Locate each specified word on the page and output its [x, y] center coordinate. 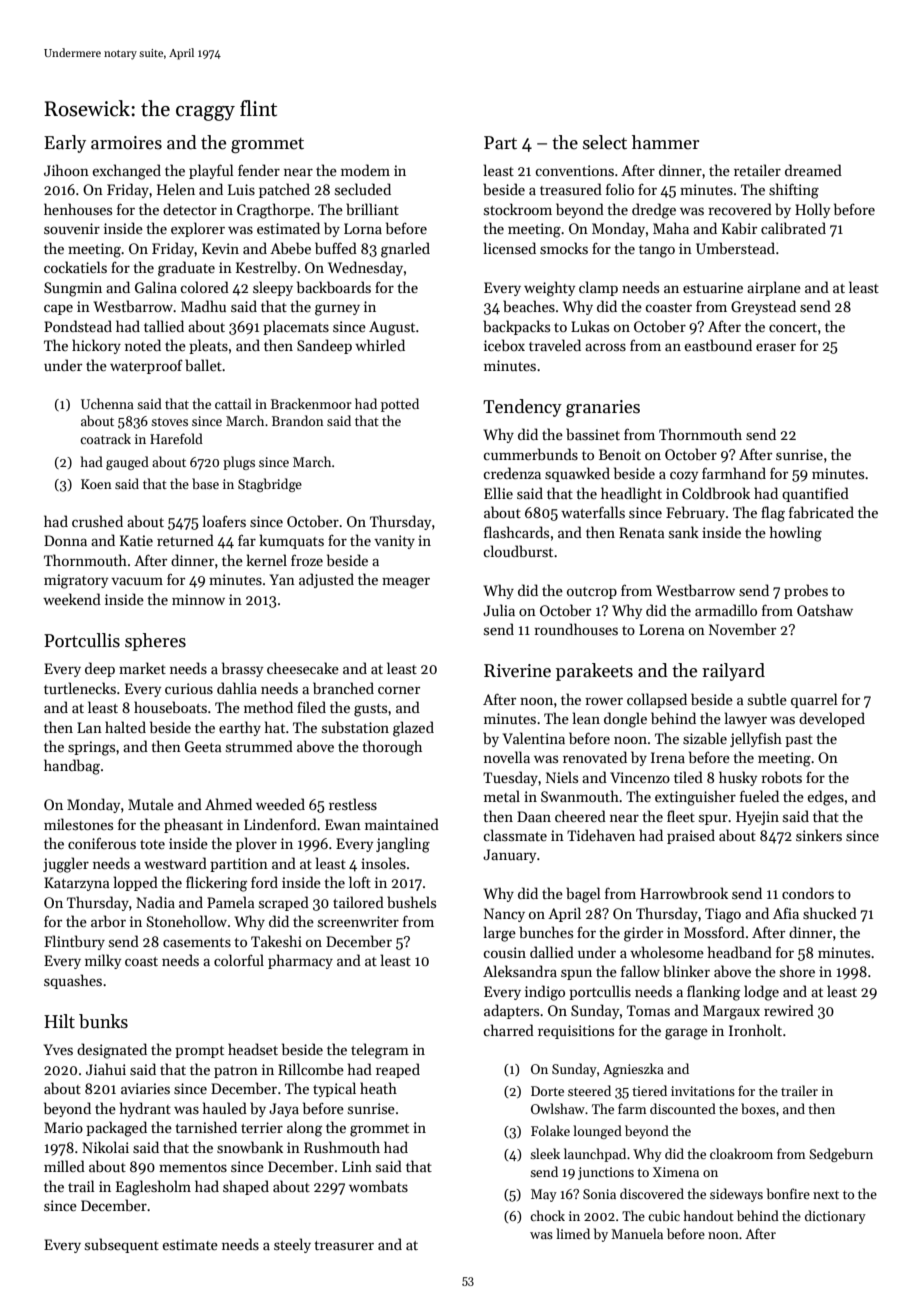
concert [793, 327]
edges [826, 798]
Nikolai [105, 1147]
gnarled [405, 250]
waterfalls [593, 512]
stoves [169, 421]
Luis [241, 189]
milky [103, 961]
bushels [411, 902]
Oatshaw [825, 610]
